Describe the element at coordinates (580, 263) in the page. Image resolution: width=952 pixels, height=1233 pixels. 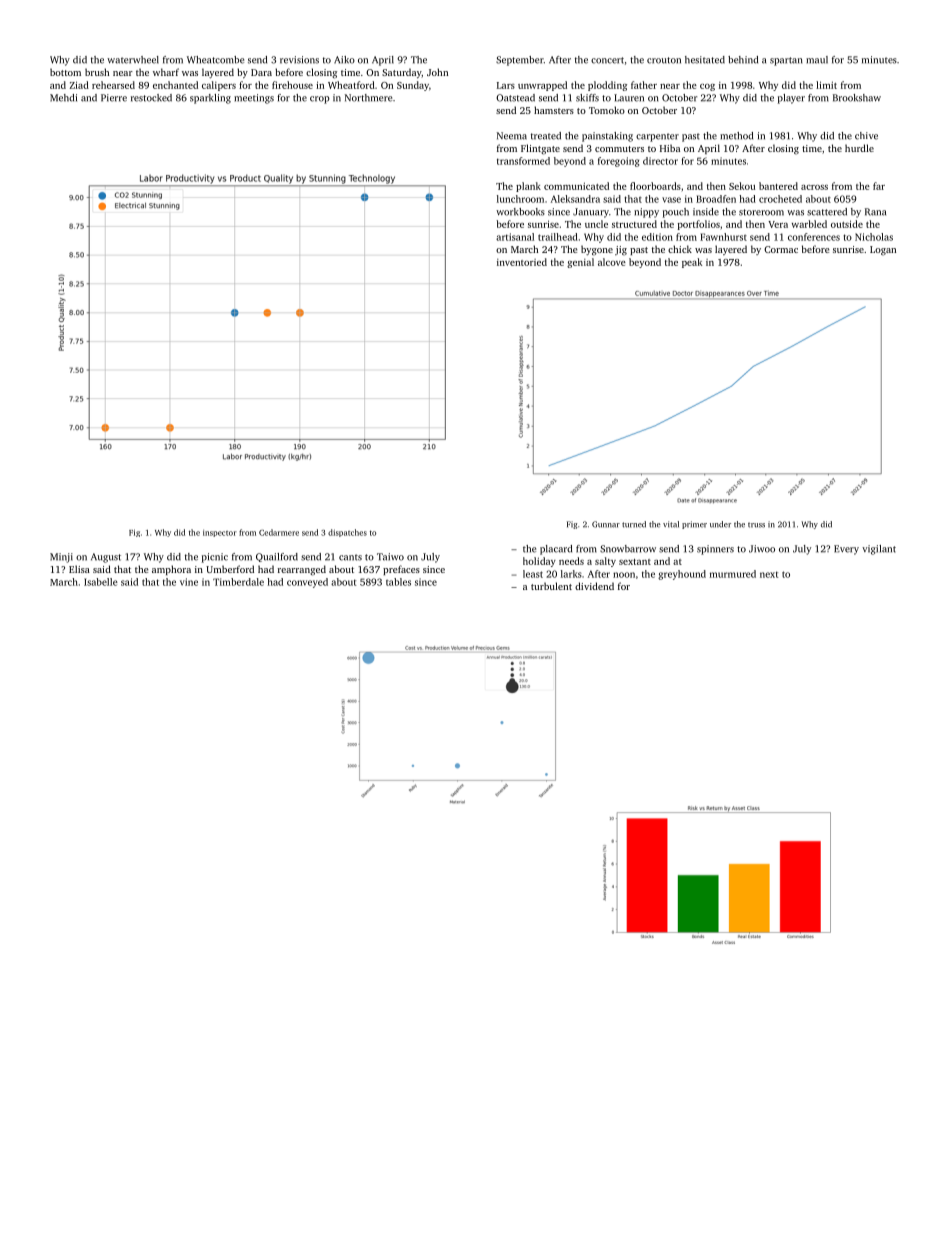
I see `genial` at that location.
